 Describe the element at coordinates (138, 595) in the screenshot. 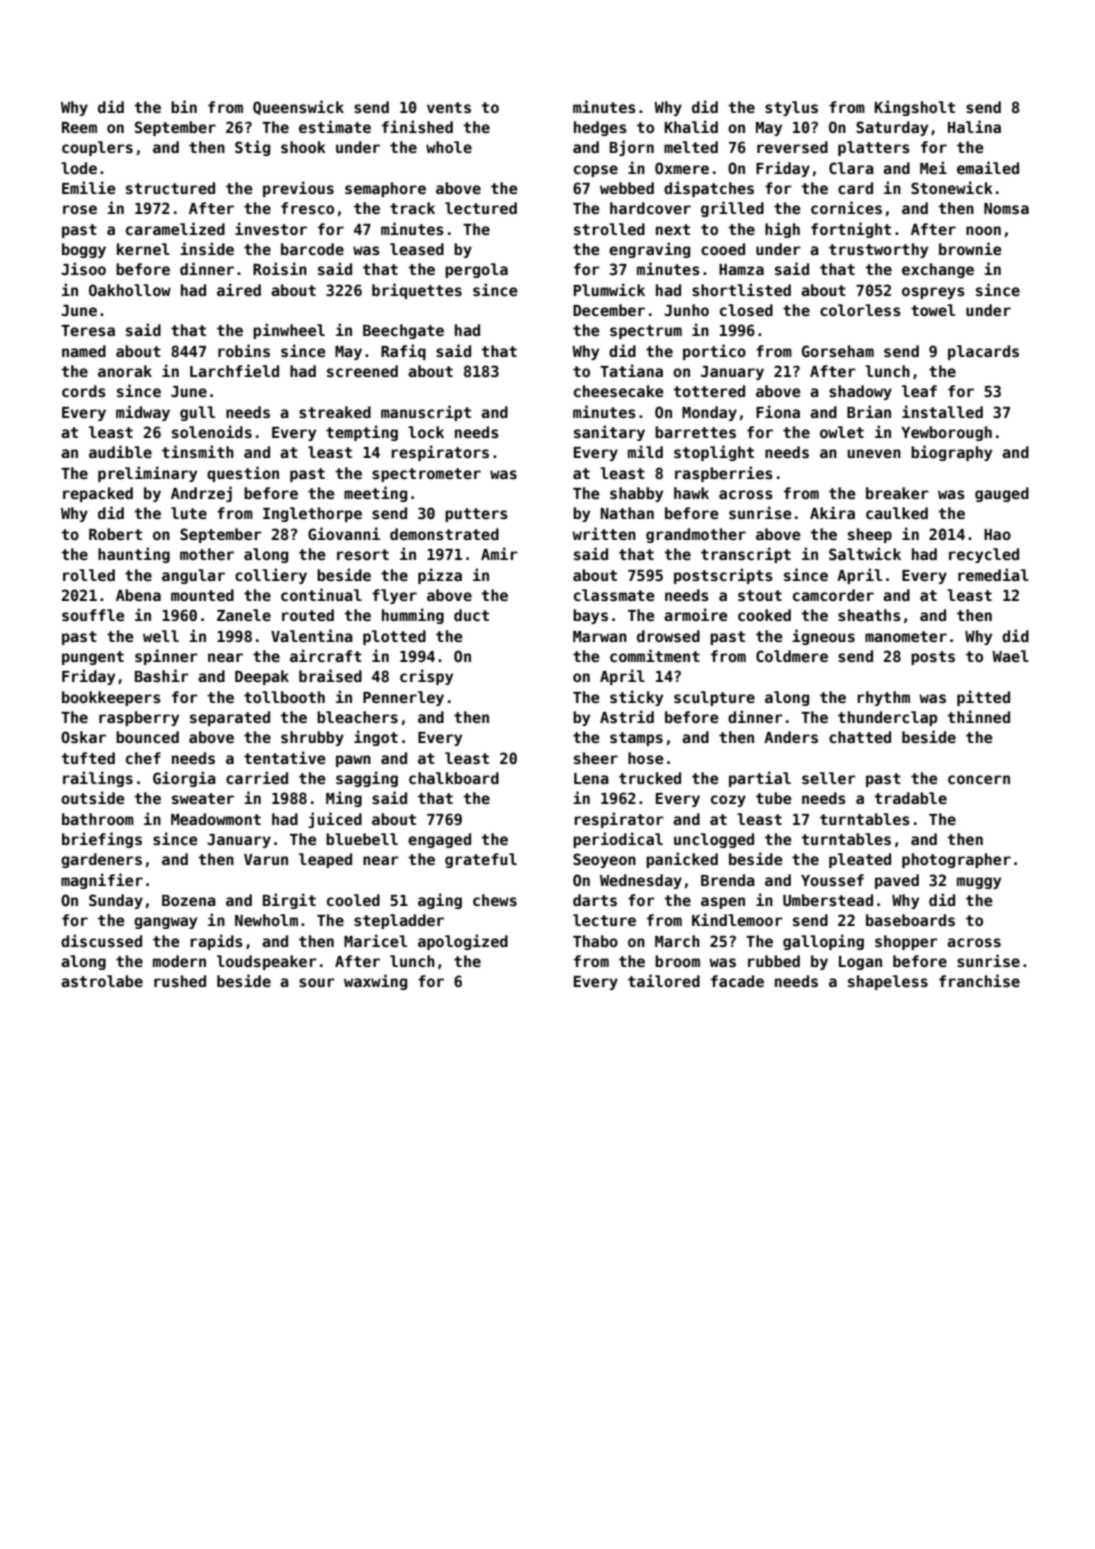

I see `Abena` at that location.
